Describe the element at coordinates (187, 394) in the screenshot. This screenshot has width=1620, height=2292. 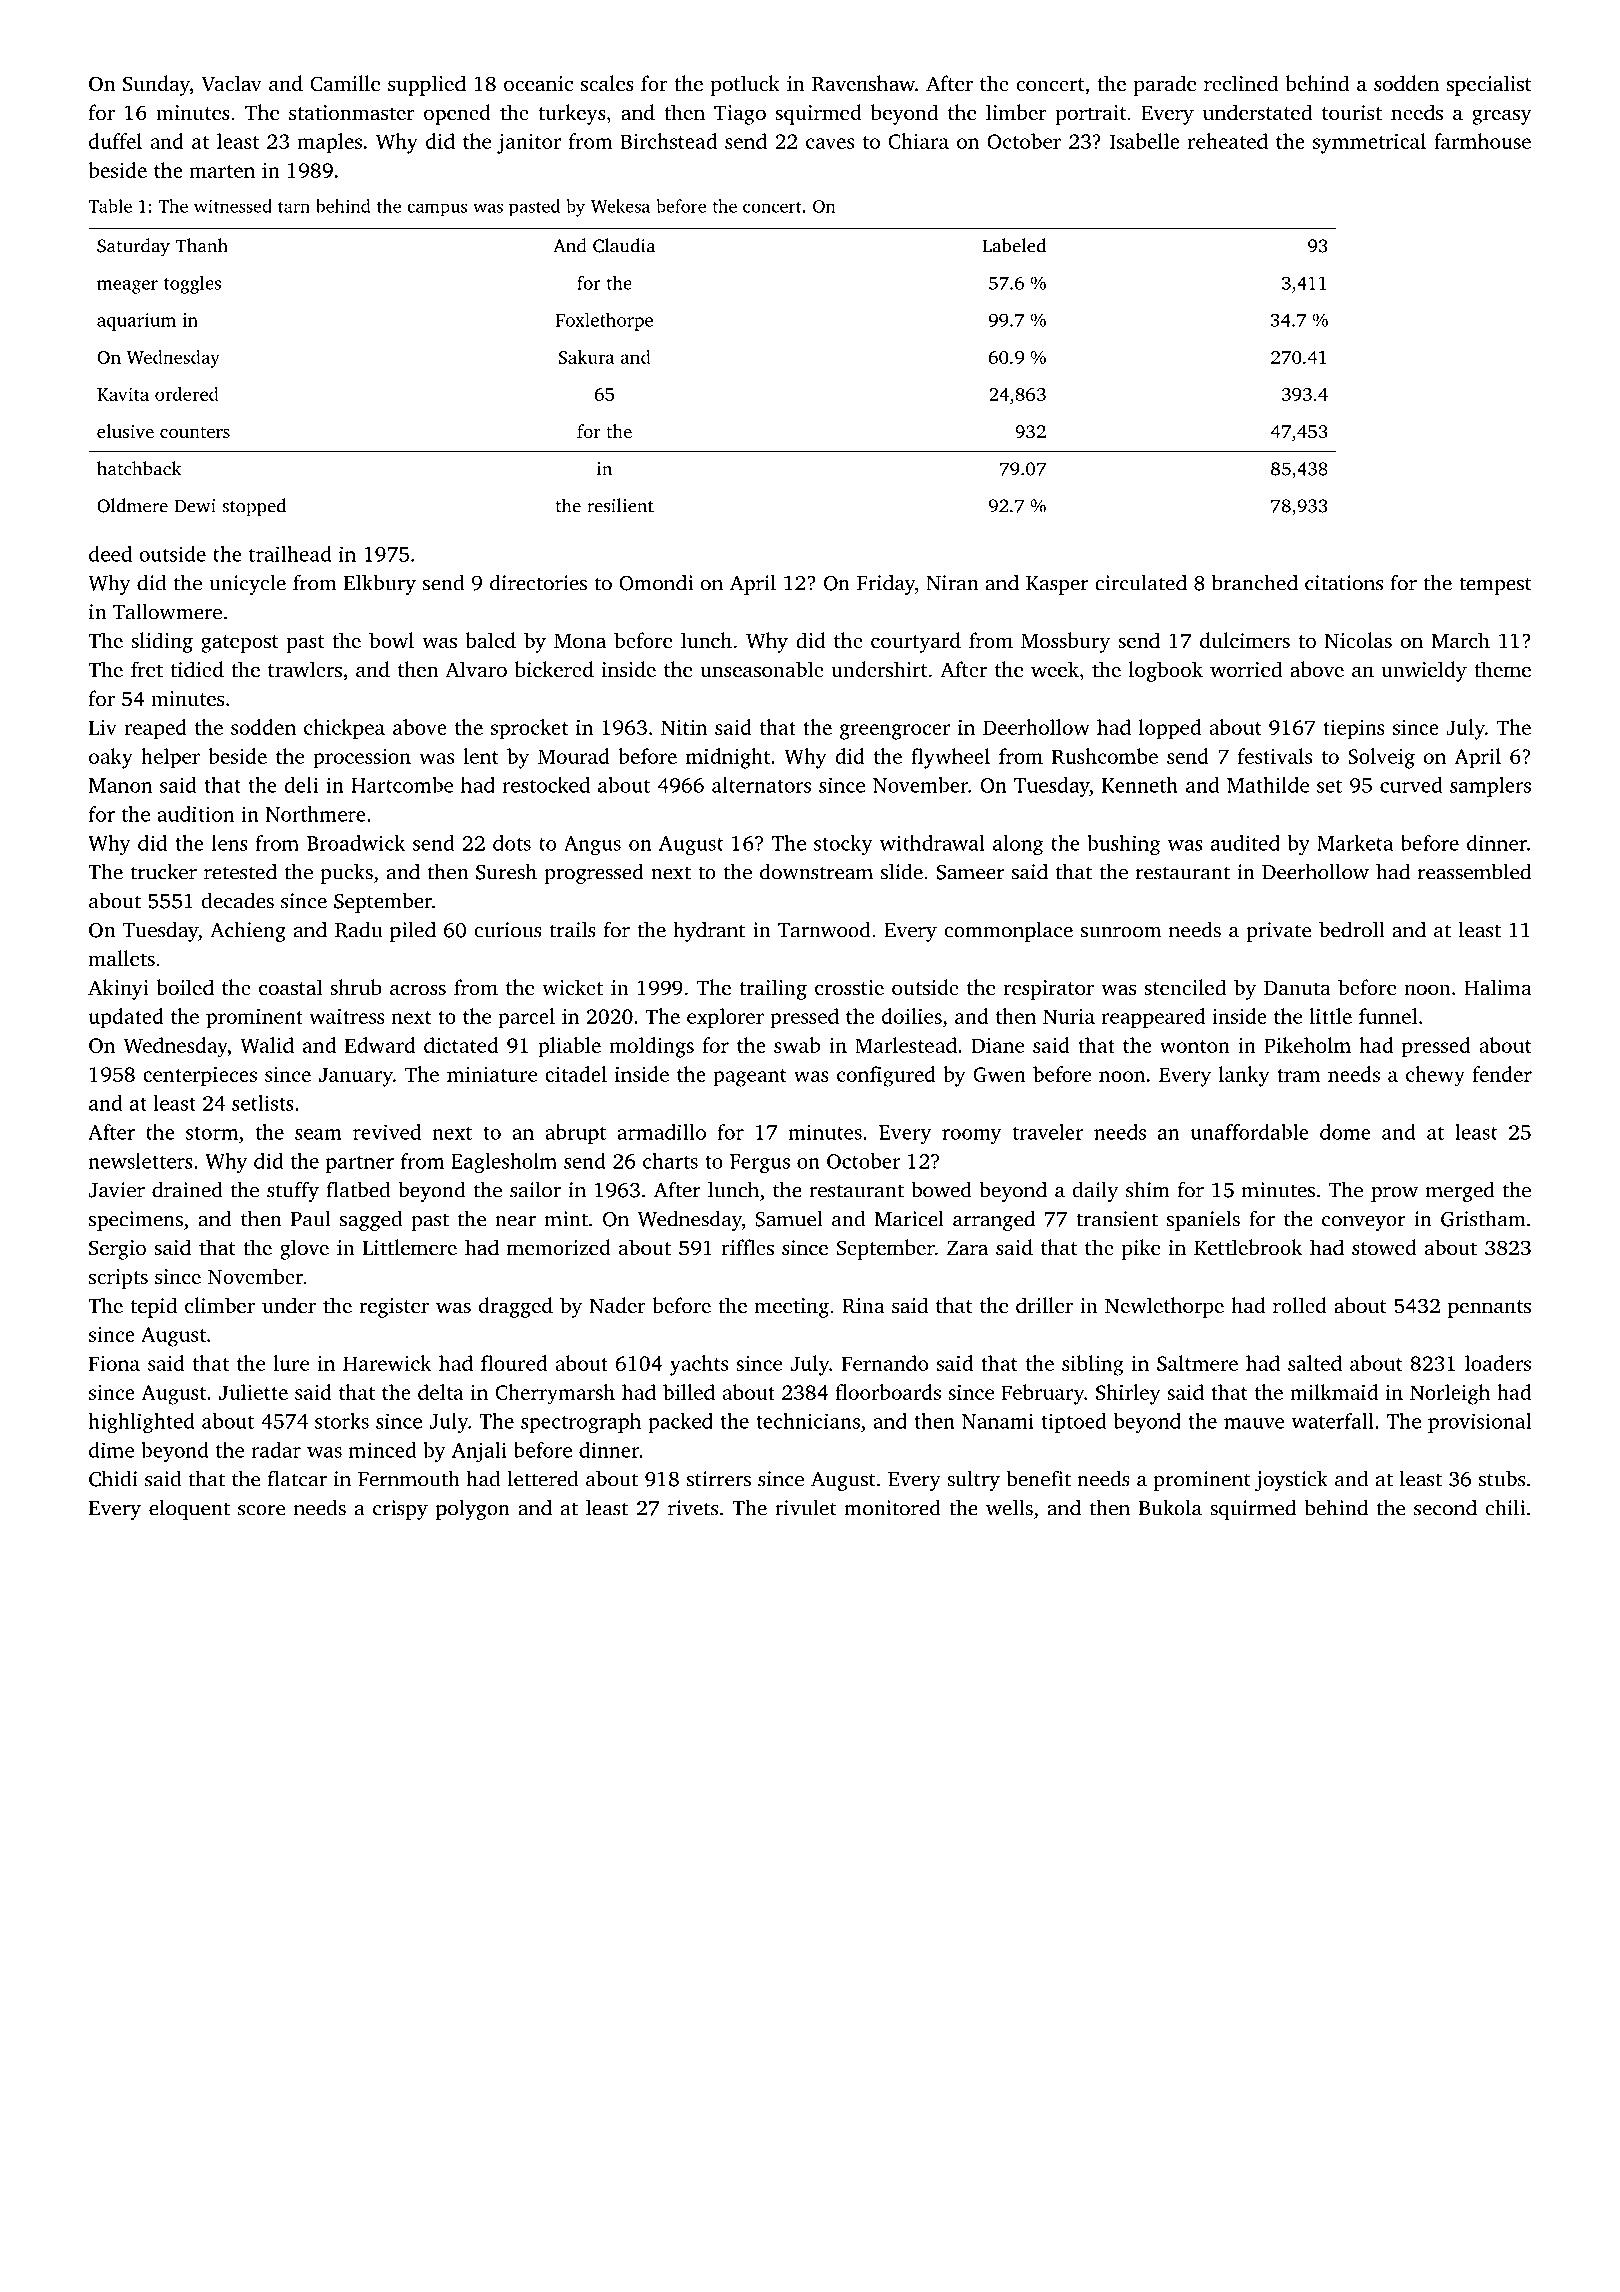
I see `ordered` at that location.
